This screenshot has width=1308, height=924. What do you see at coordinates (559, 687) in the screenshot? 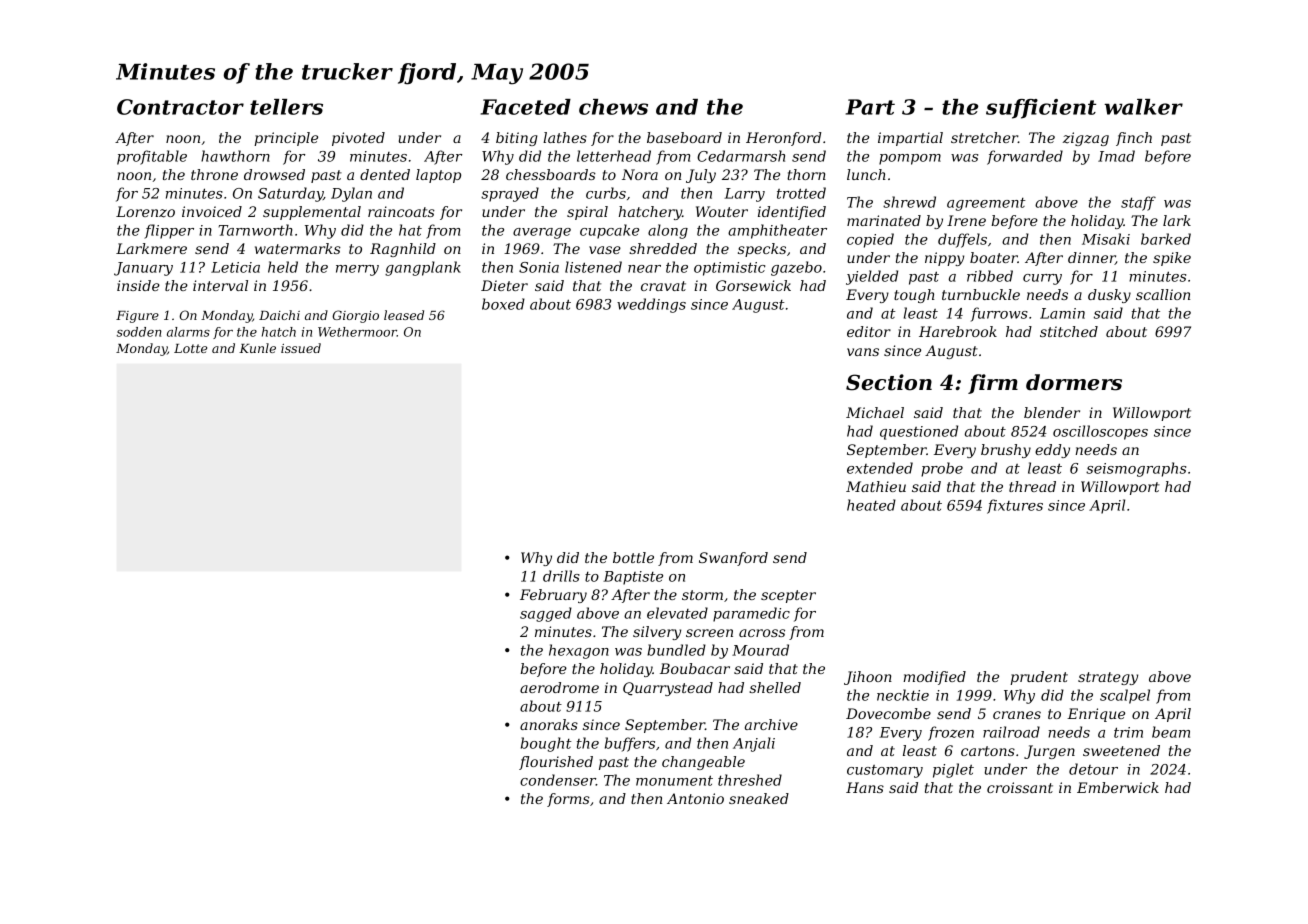
I see `aerodrome` at bounding box center [559, 687].
